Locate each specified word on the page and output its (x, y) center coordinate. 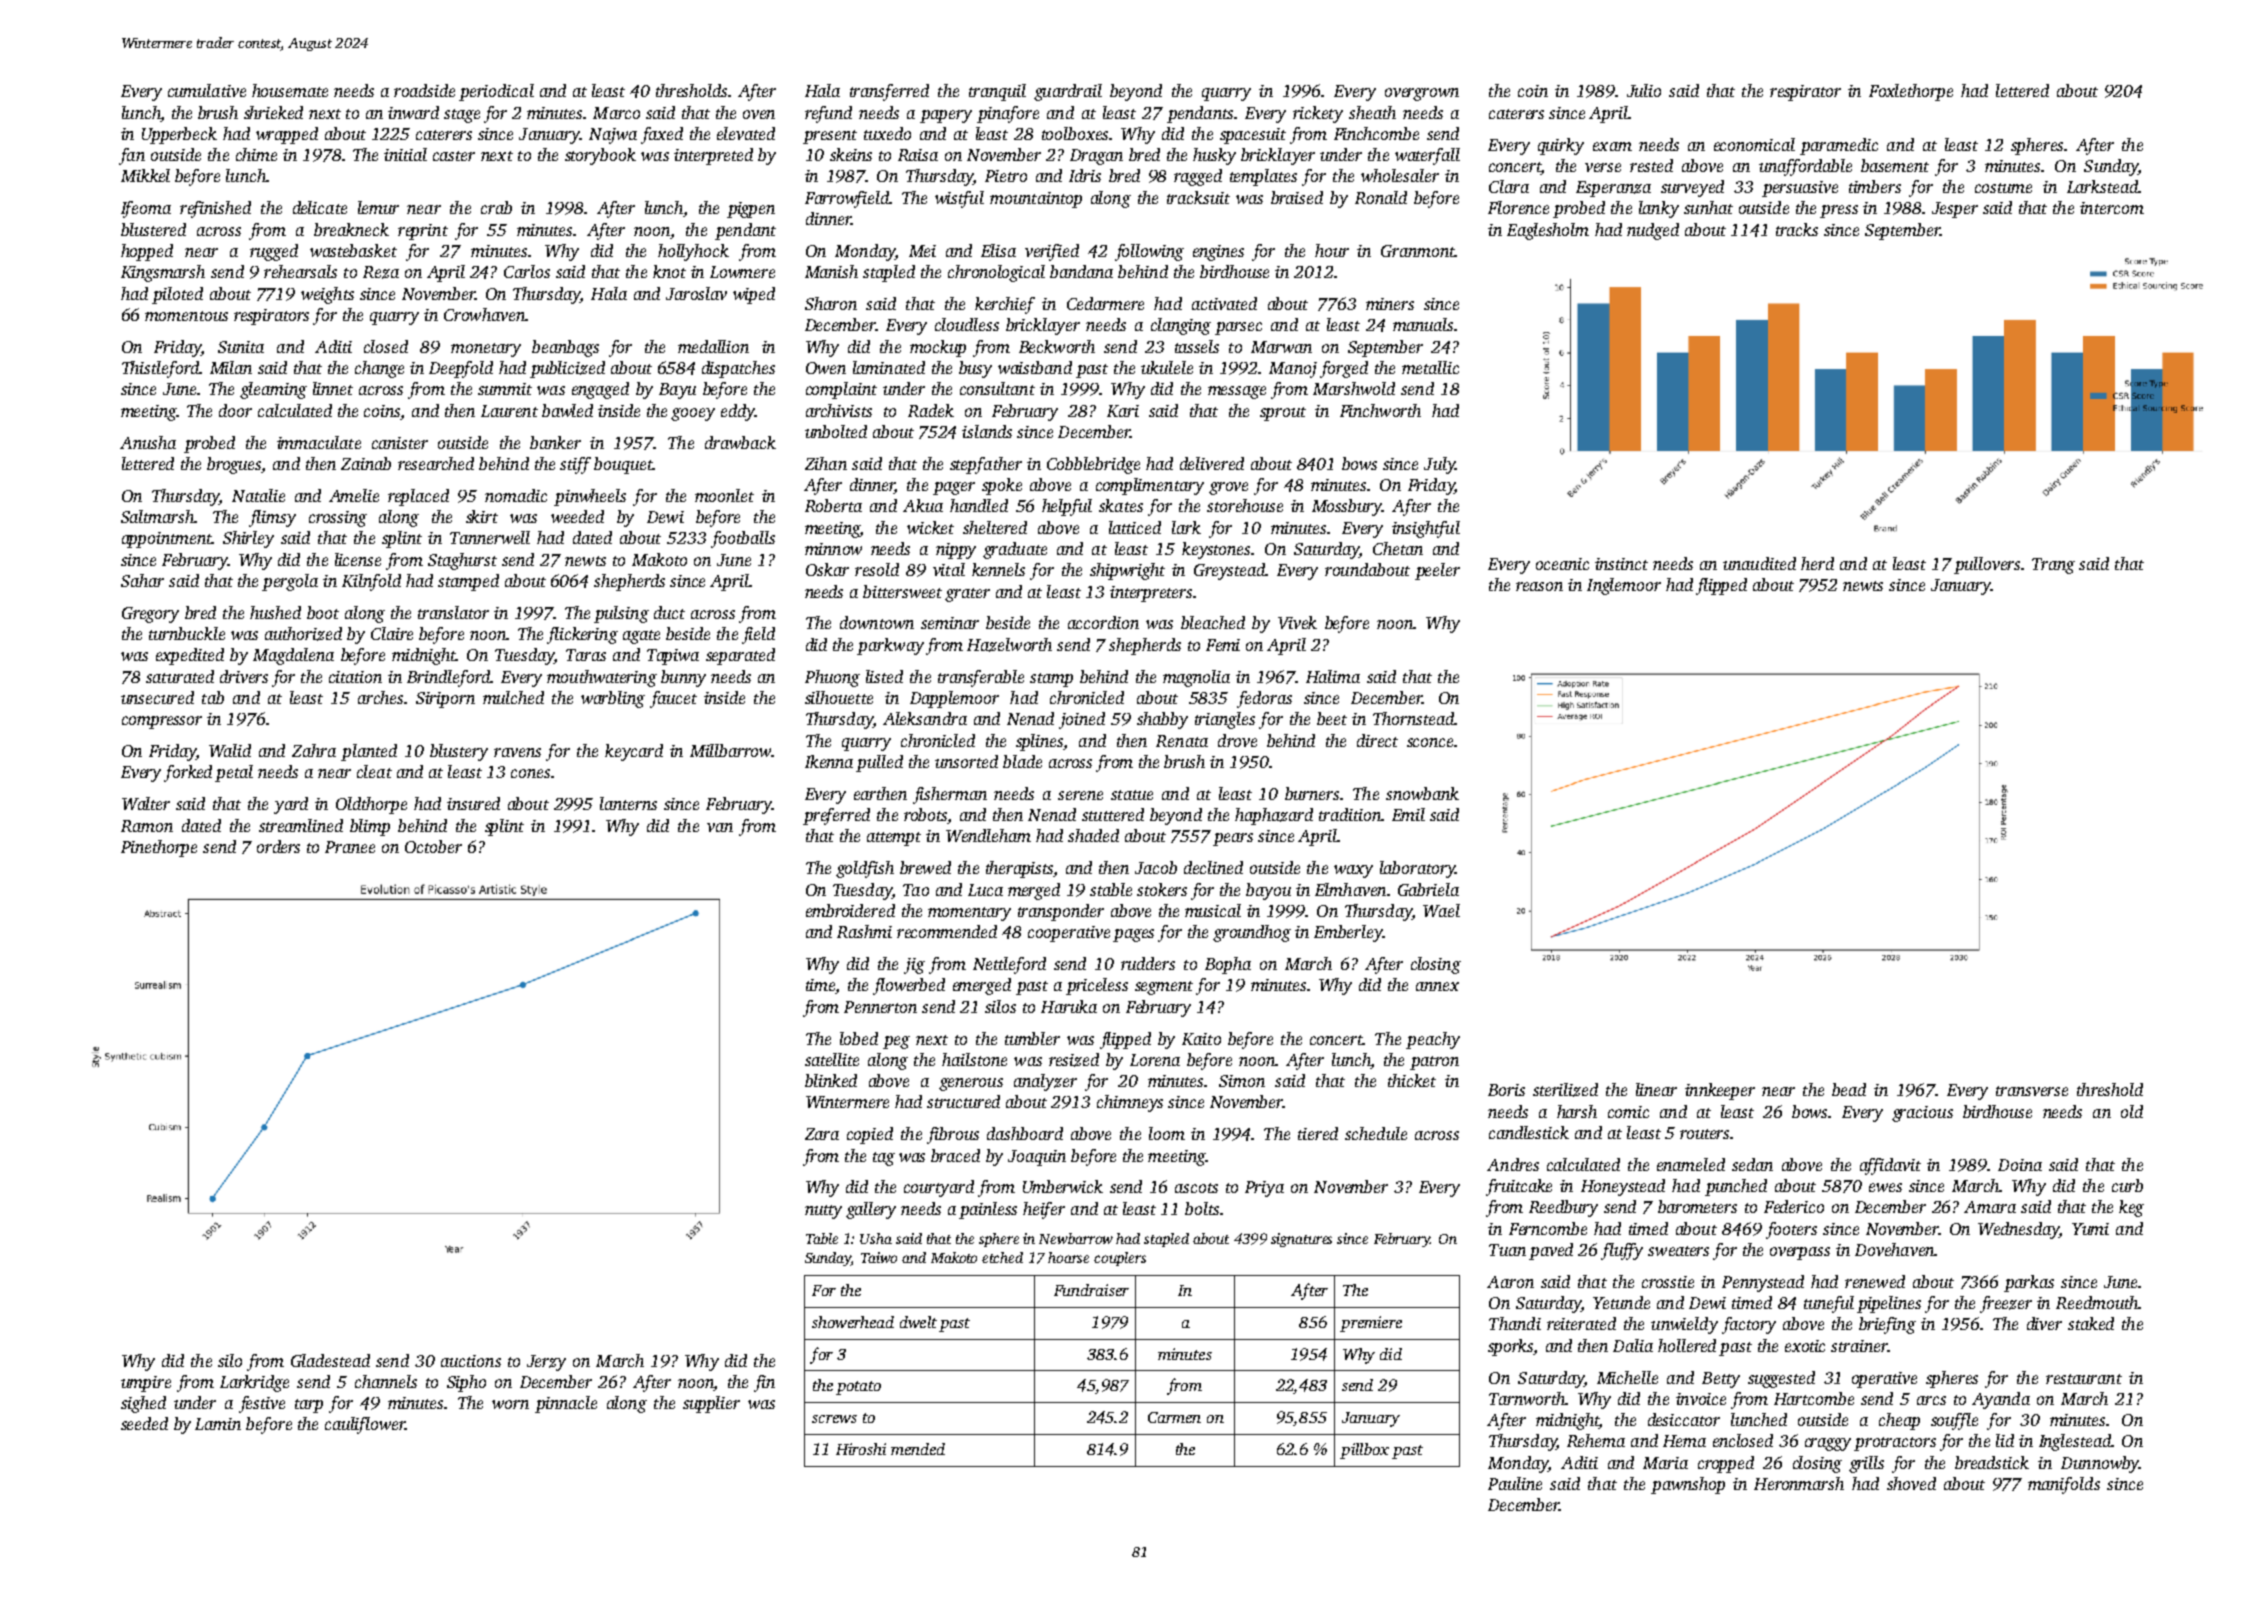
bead (1849, 1089)
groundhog (1252, 933)
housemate (290, 90)
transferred (889, 92)
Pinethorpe (159, 848)
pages (1133, 935)
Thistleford (161, 369)
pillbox (1364, 1451)
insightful (1426, 529)
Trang (2053, 566)
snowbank (1422, 793)
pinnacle (566, 1404)
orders (278, 846)
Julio (1644, 90)
